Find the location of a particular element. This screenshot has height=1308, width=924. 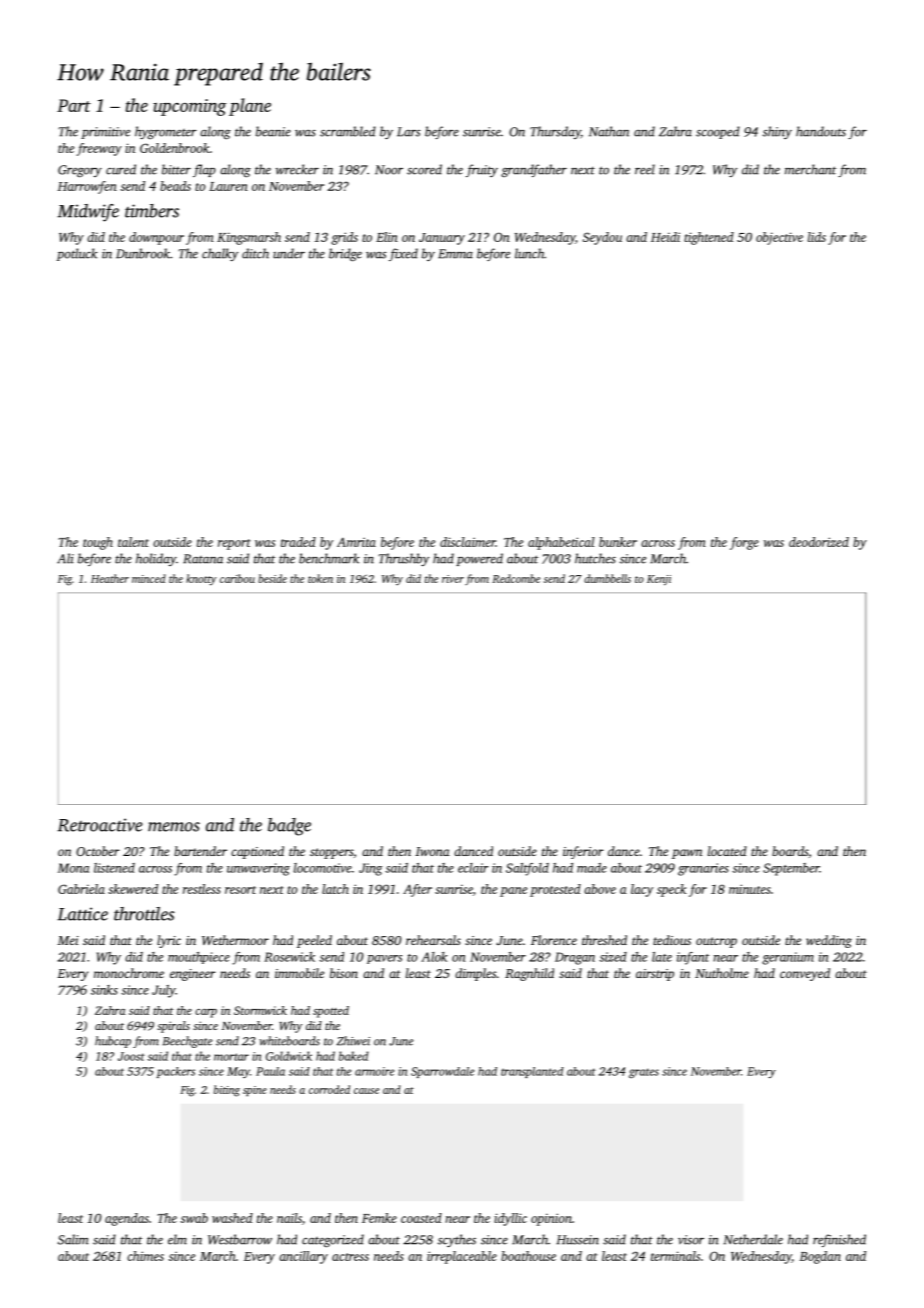

Iwona is located at coordinates (432, 851).
